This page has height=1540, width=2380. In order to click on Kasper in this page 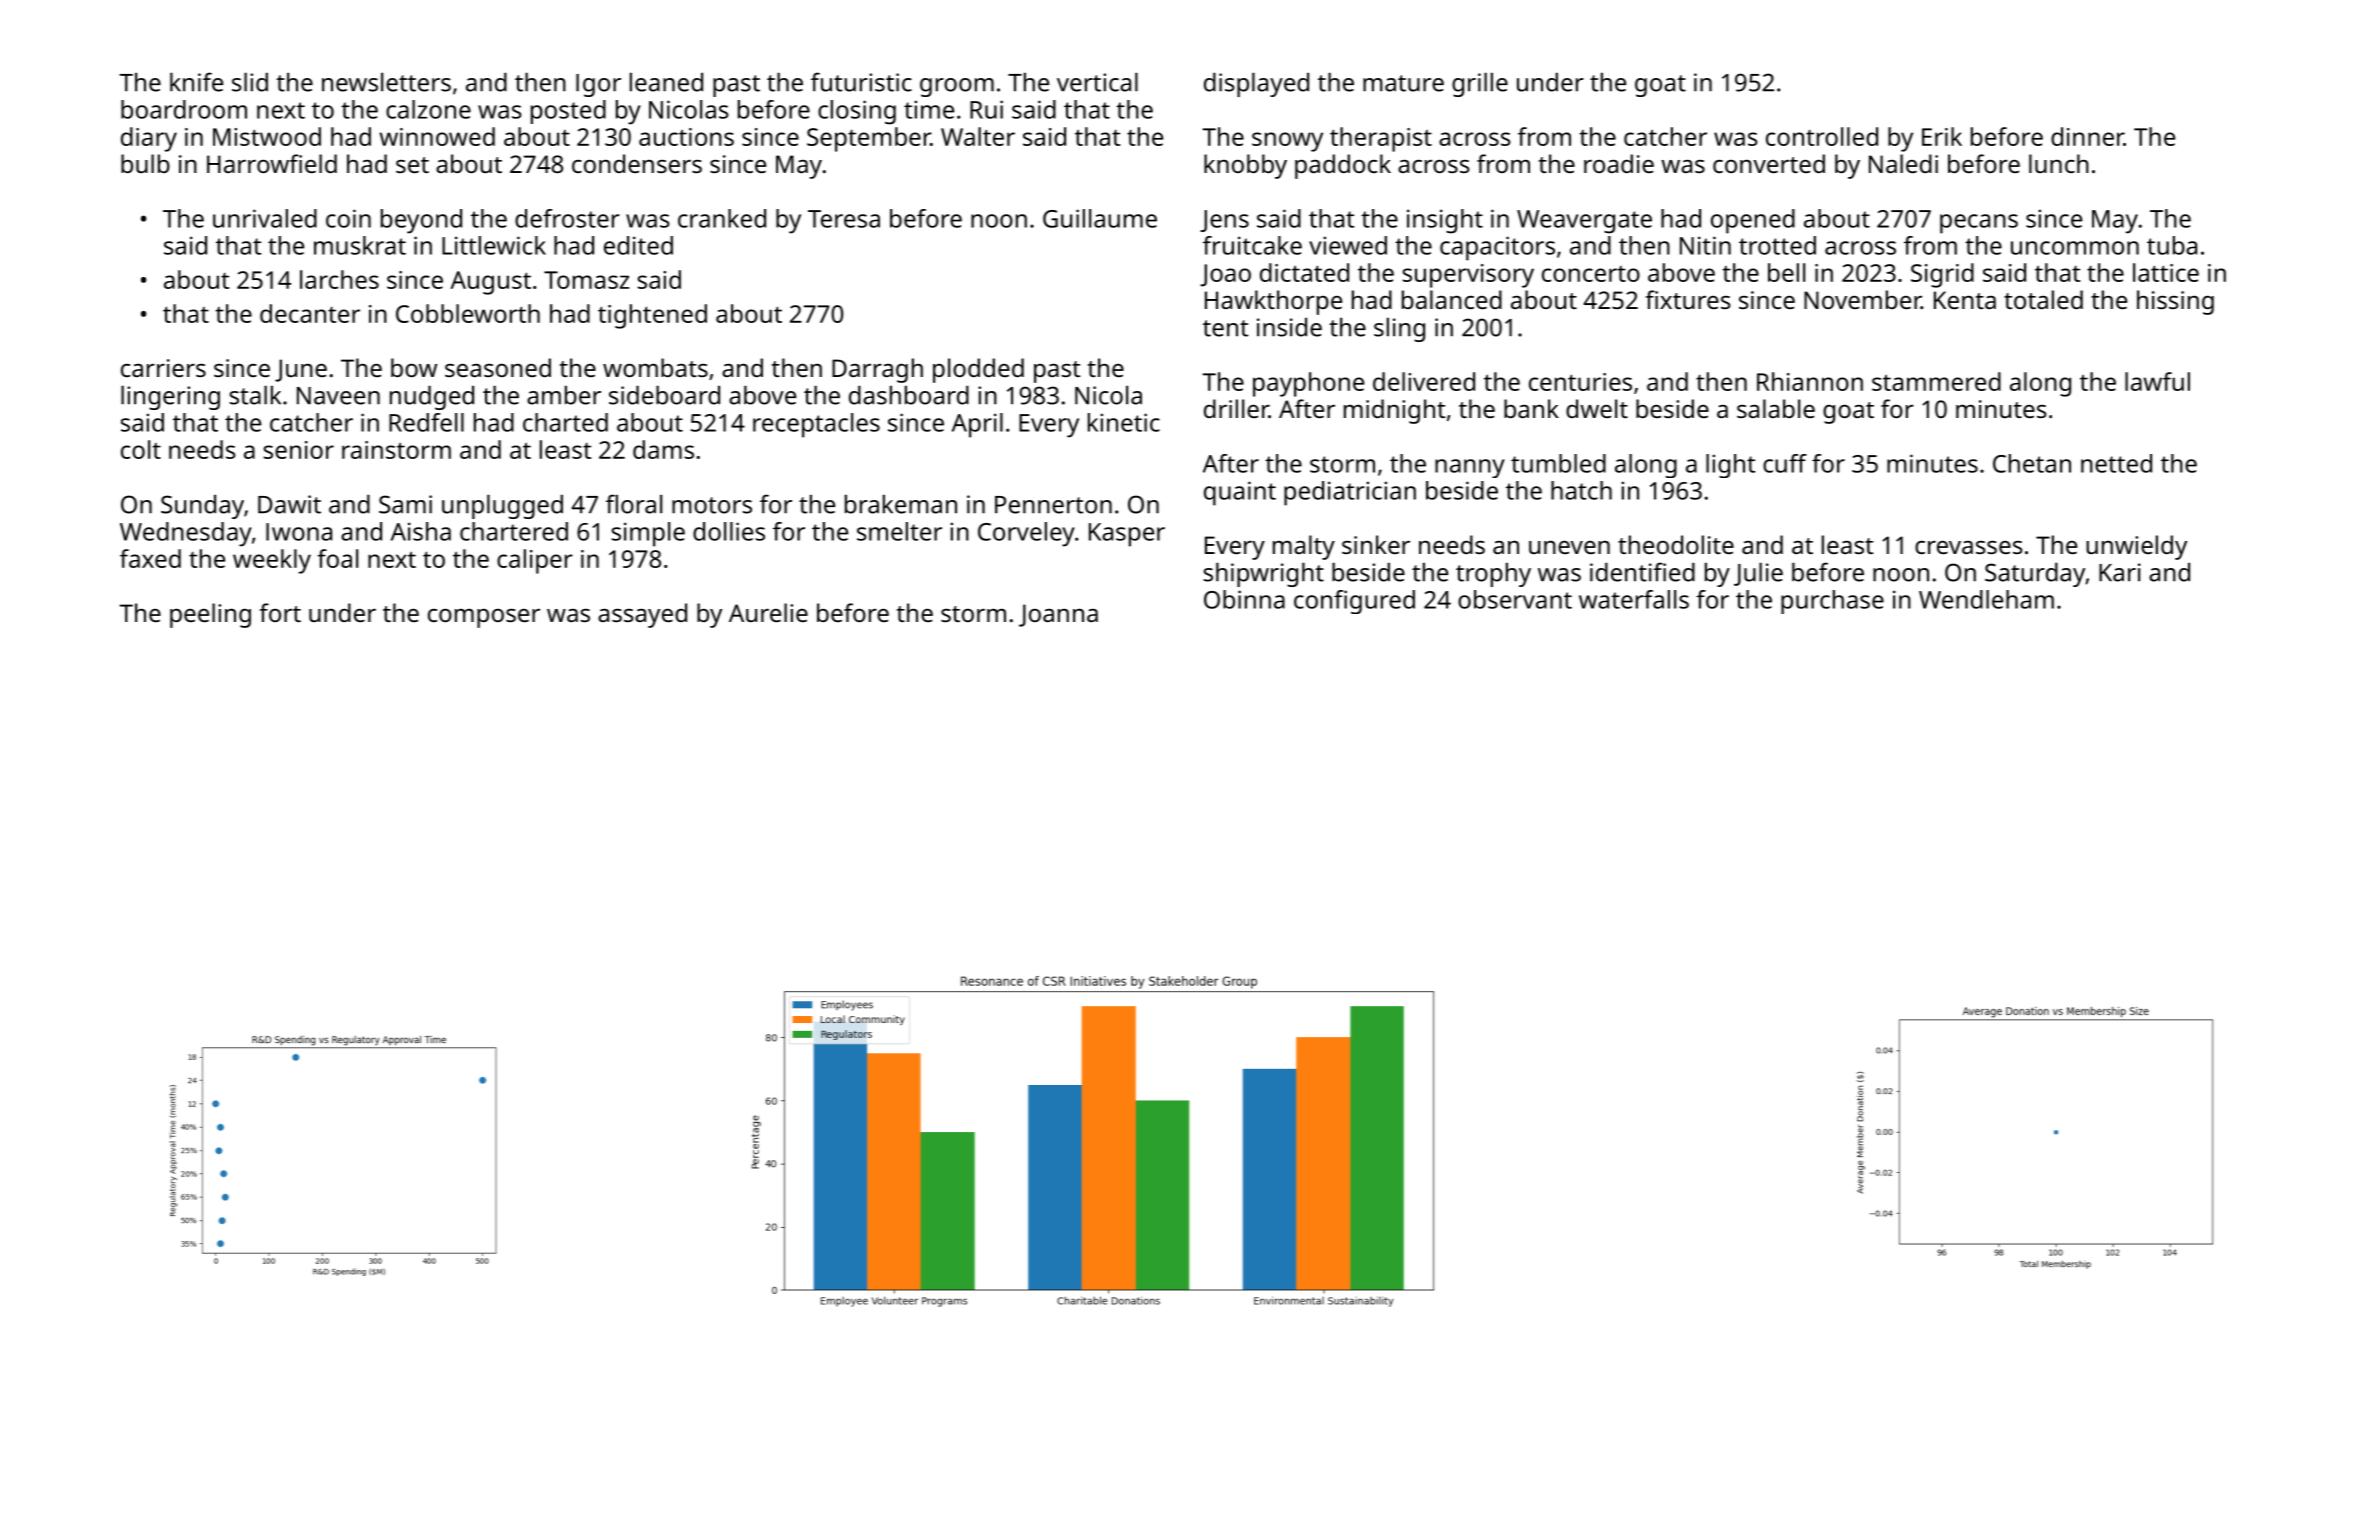, I will do `click(1127, 535)`.
